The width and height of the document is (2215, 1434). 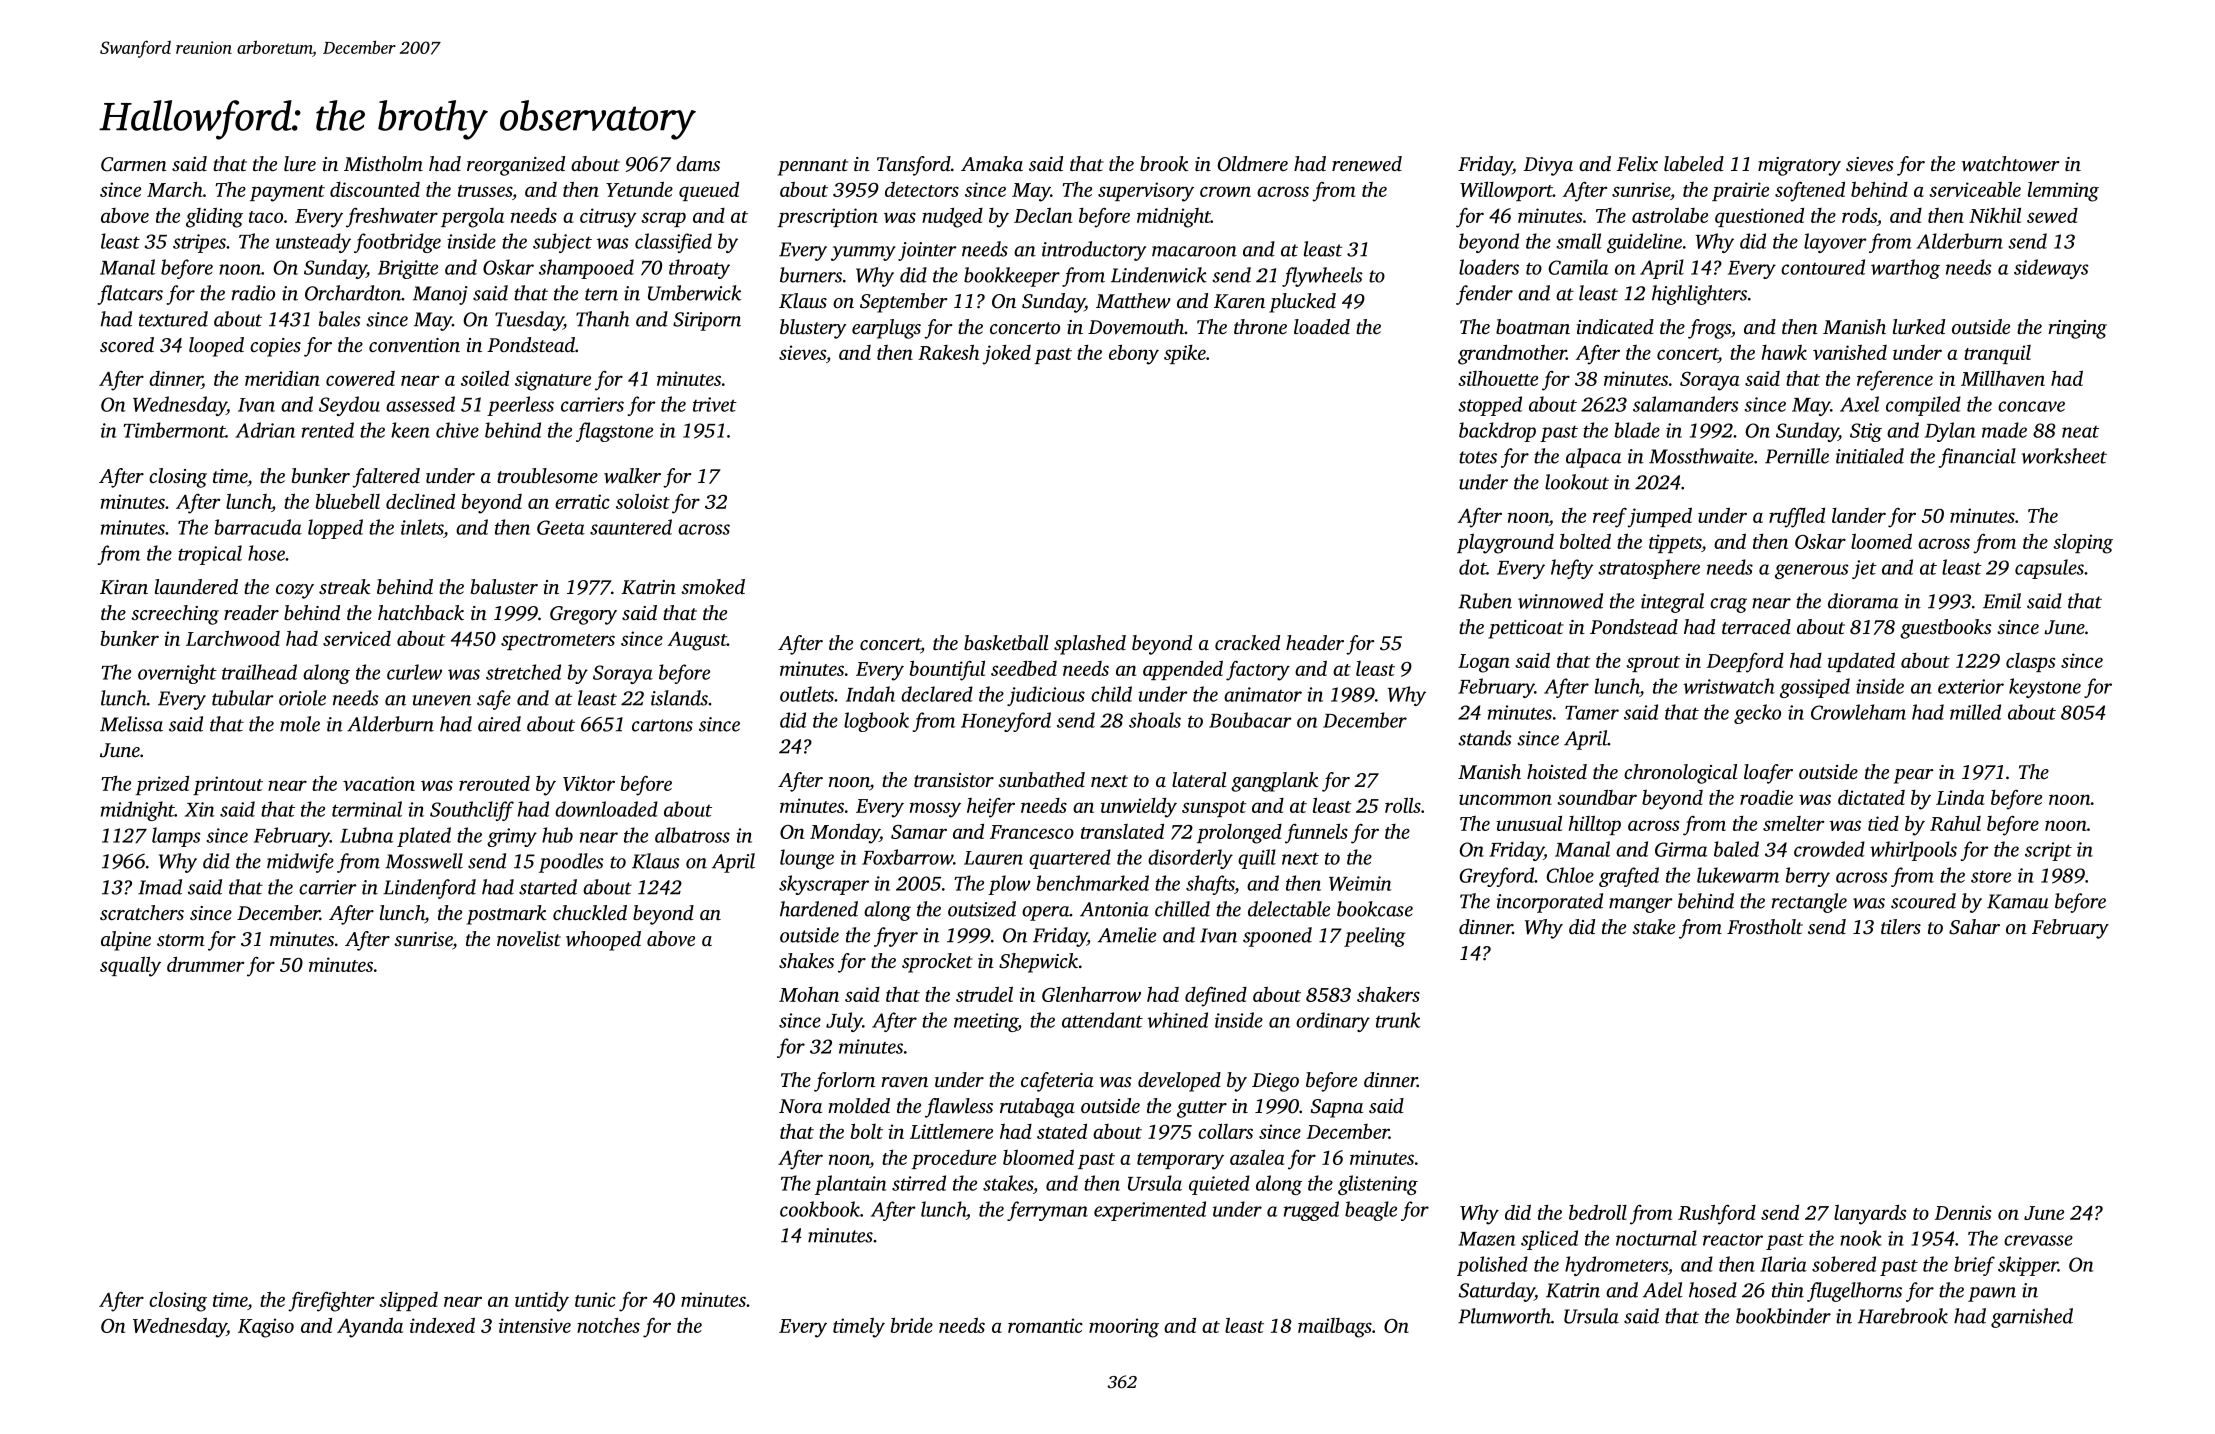 I want to click on Melissa, so click(x=131, y=724).
